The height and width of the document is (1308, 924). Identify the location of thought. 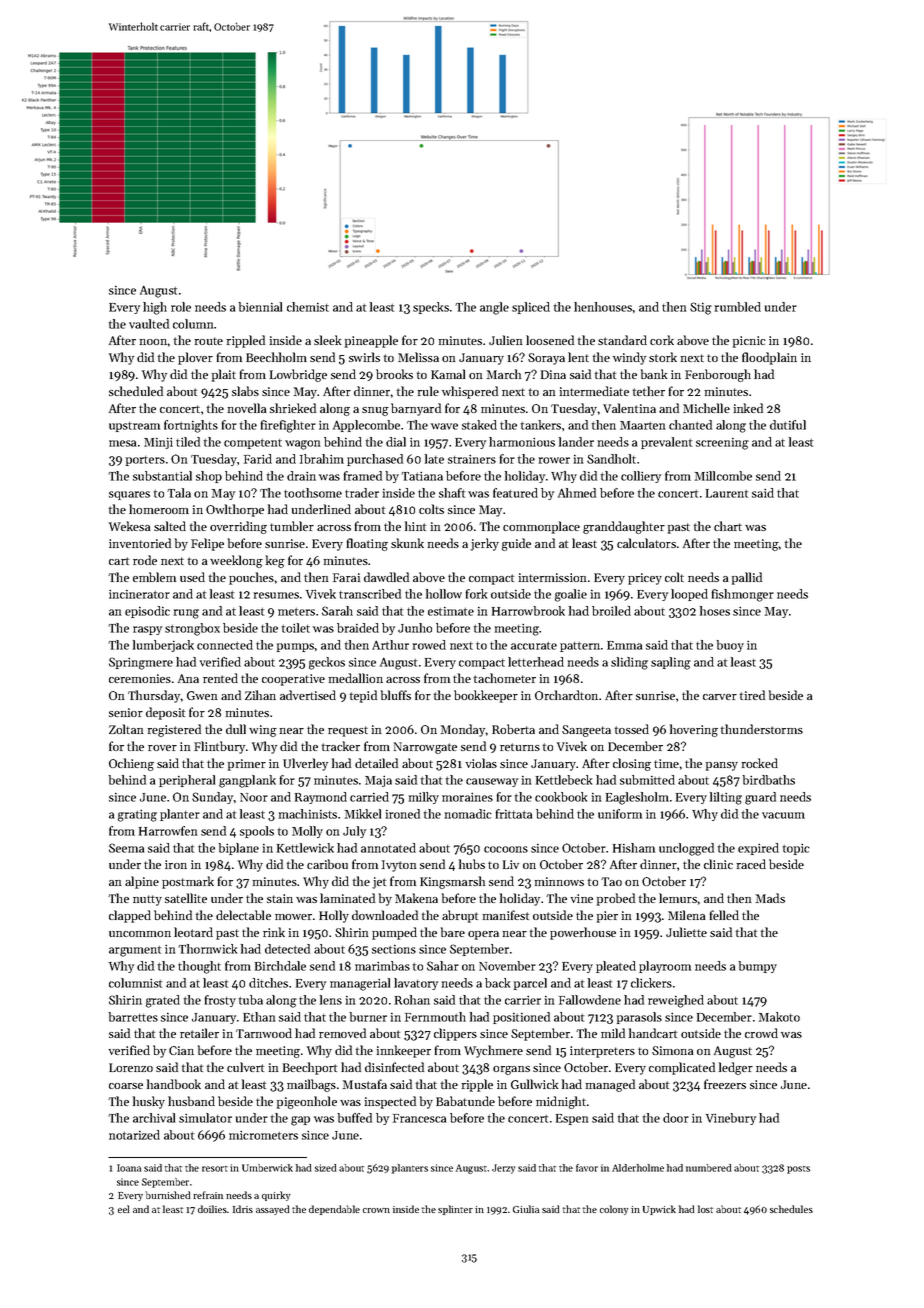
(199, 967).
